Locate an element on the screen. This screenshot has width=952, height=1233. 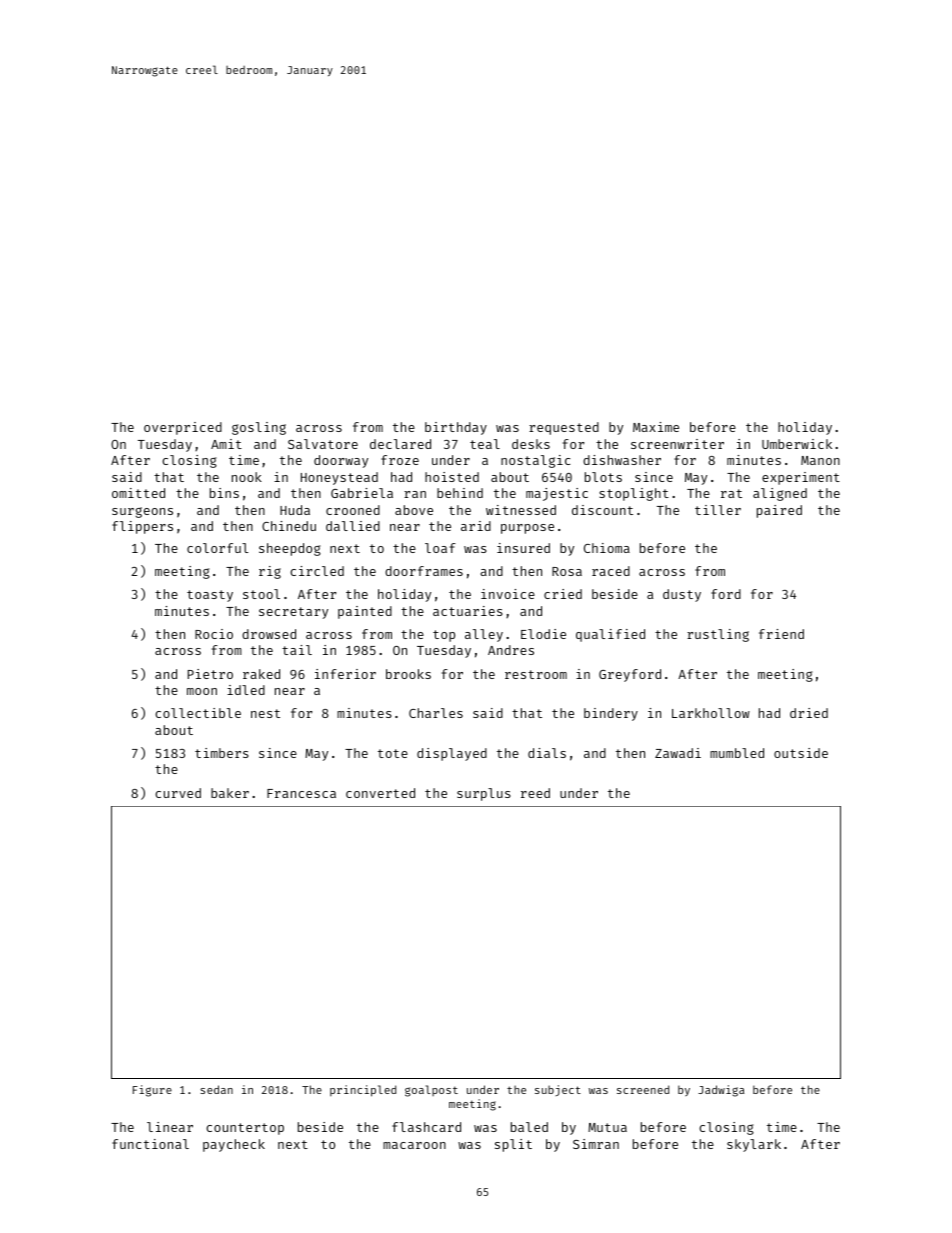
converted is located at coordinates (380, 793).
